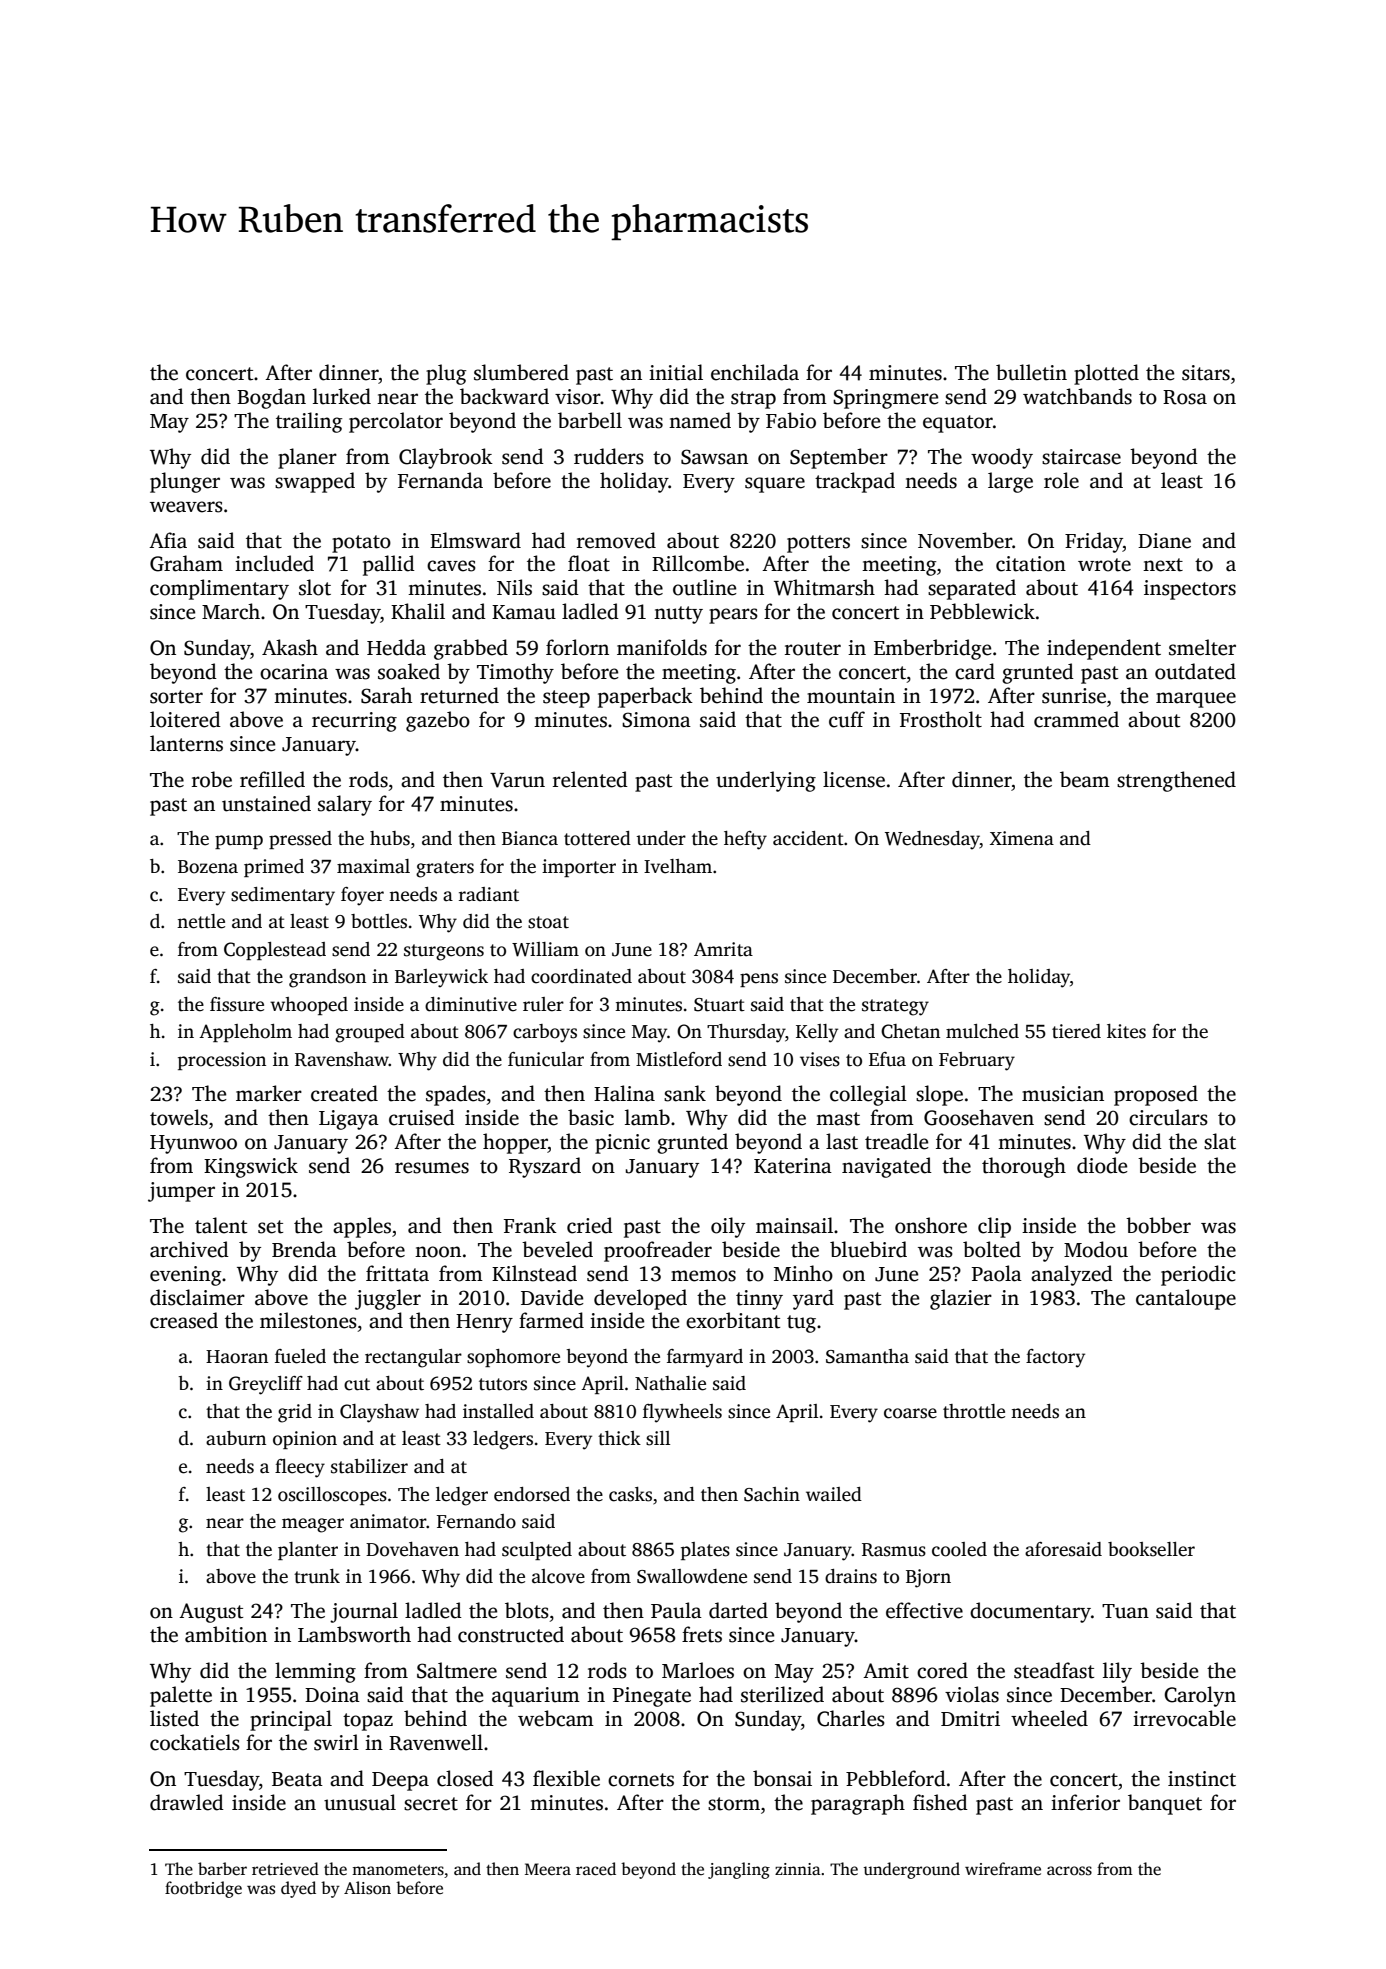 The image size is (1386, 1969). What do you see at coordinates (367, 1888) in the screenshot?
I see `Alison` at bounding box center [367, 1888].
